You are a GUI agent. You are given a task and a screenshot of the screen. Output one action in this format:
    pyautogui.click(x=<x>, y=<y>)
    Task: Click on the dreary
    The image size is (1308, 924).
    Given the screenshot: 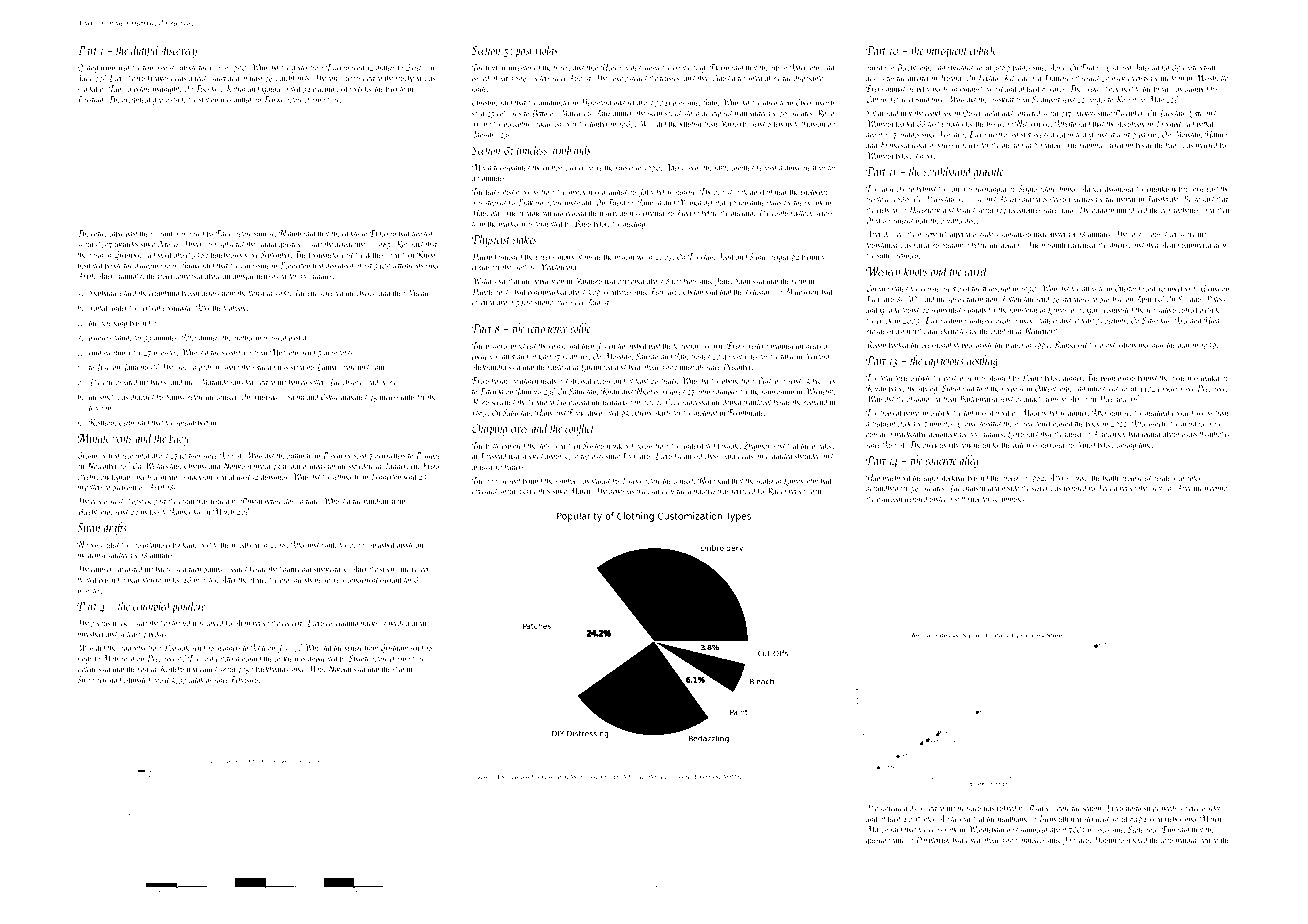 What is the action you would take?
    pyautogui.click(x=421, y=624)
